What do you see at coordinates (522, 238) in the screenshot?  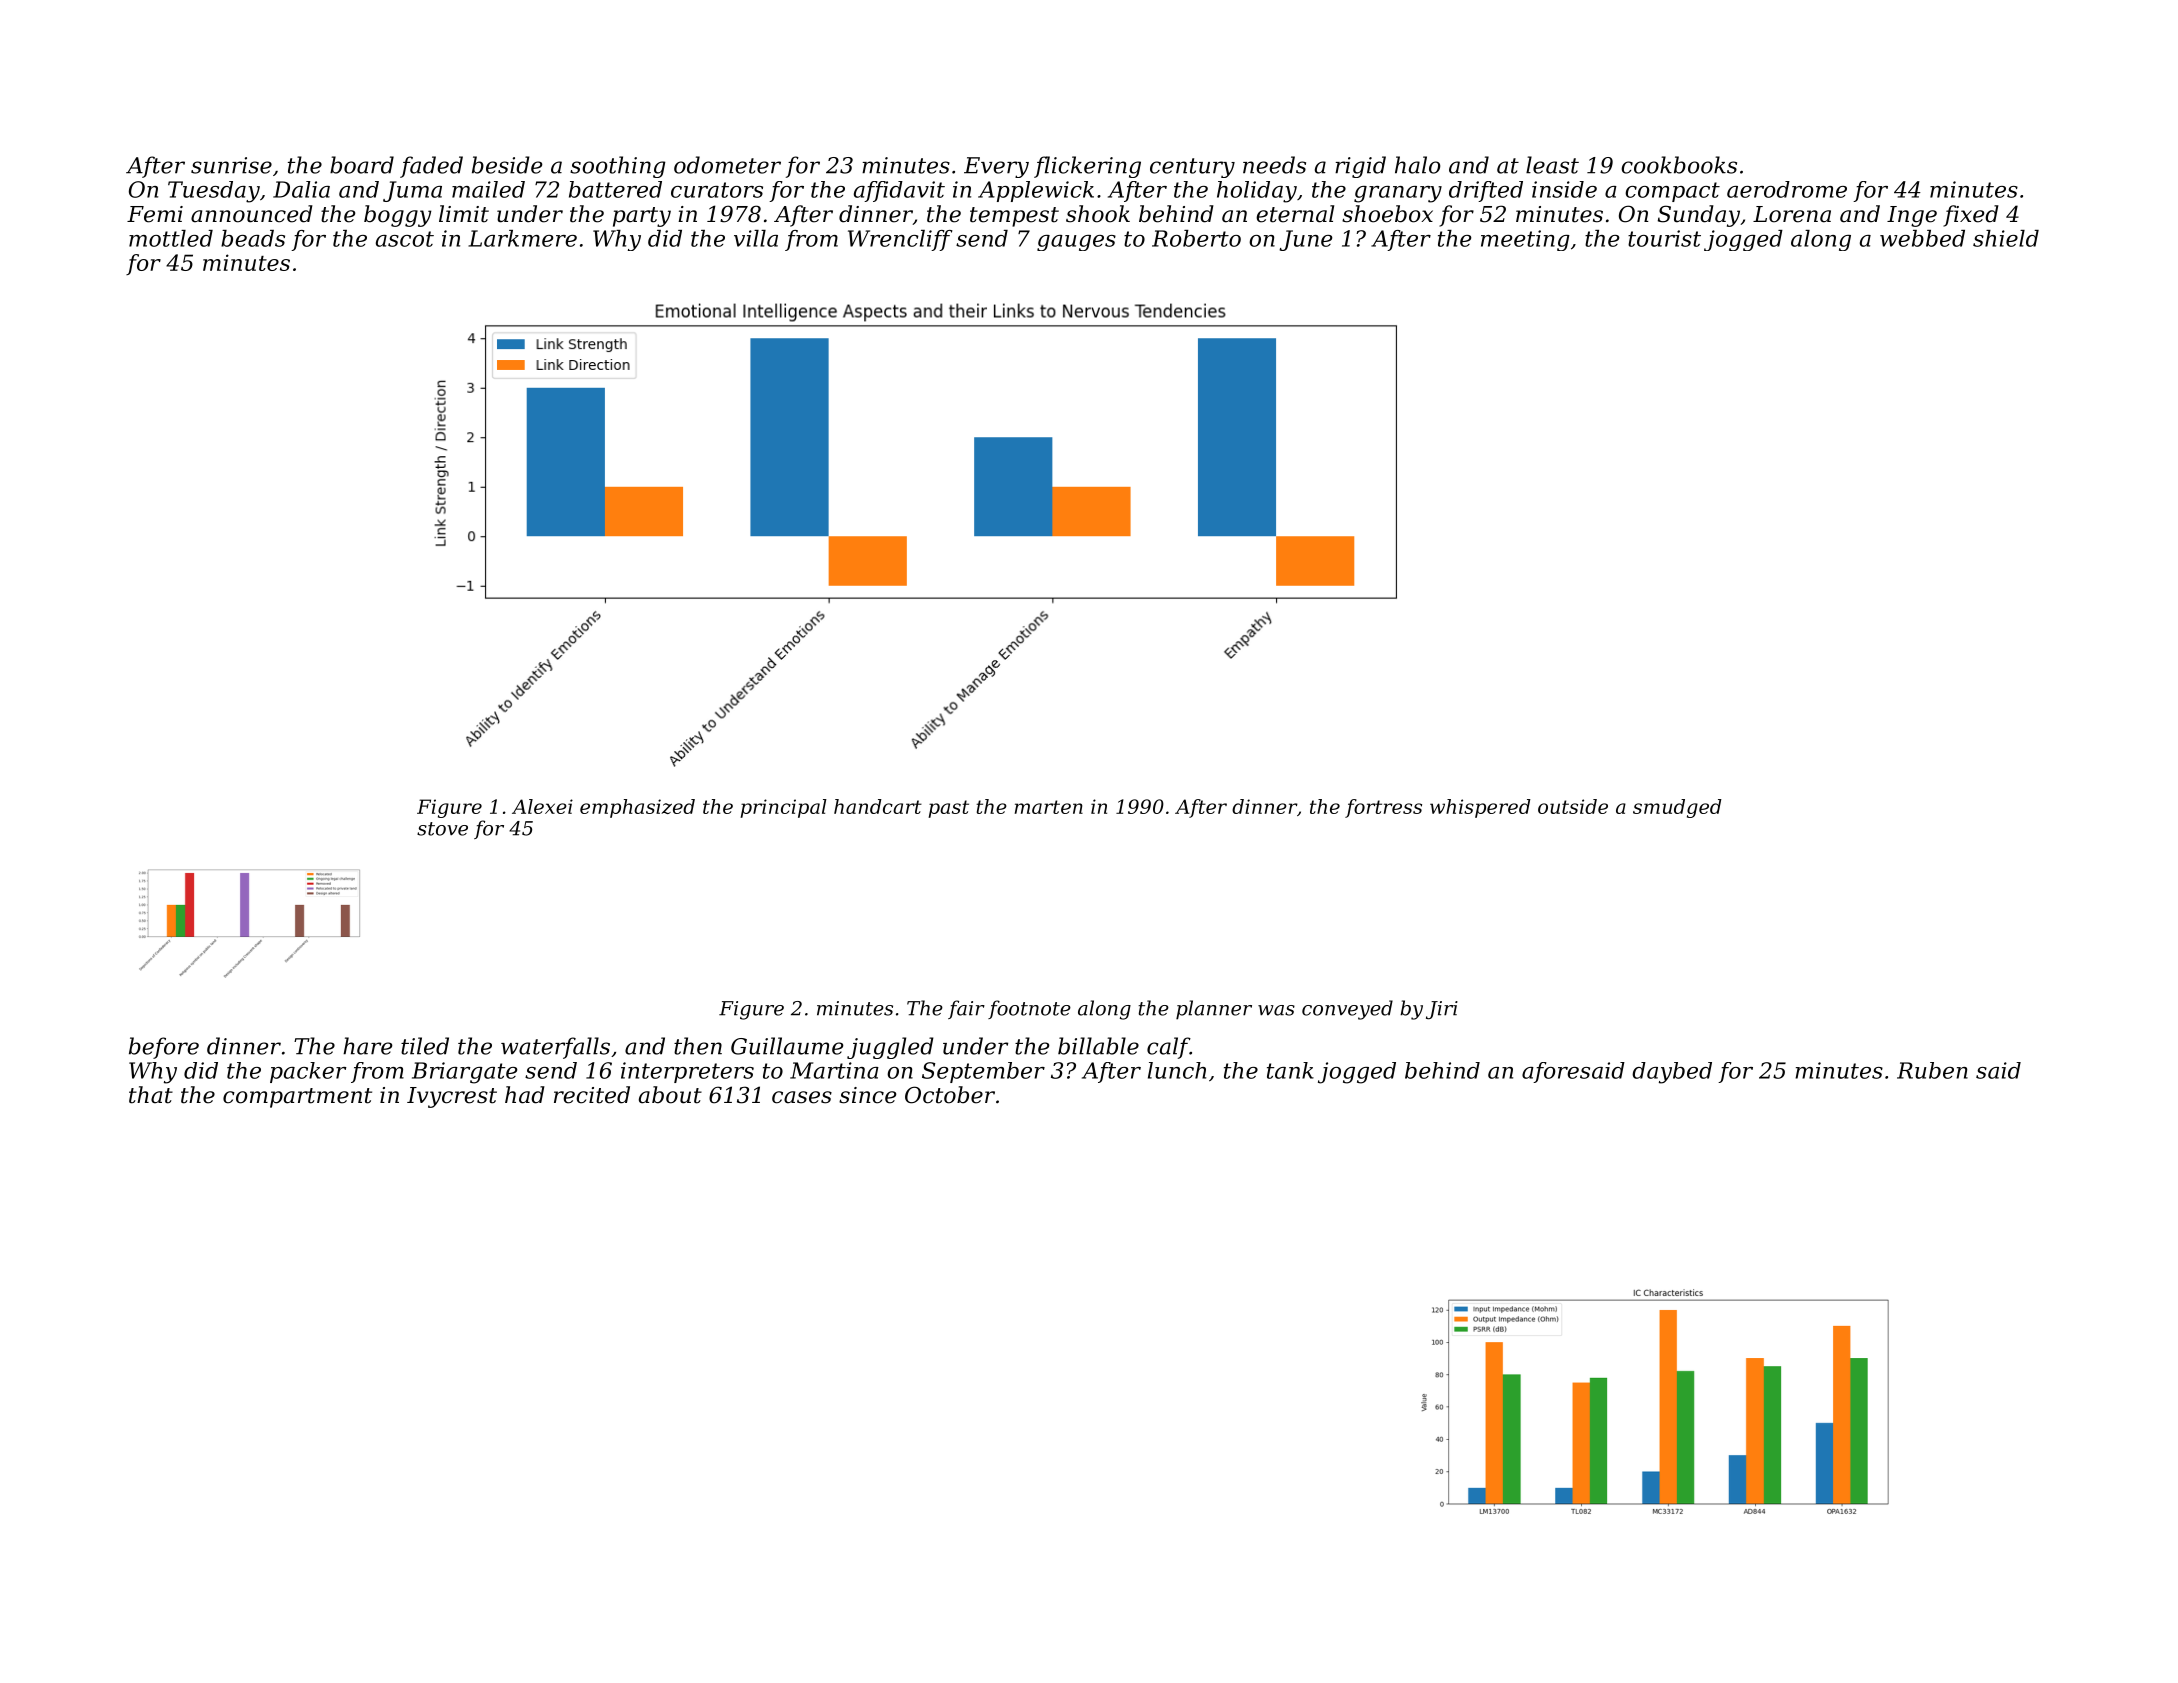 I see `Larkmere` at bounding box center [522, 238].
